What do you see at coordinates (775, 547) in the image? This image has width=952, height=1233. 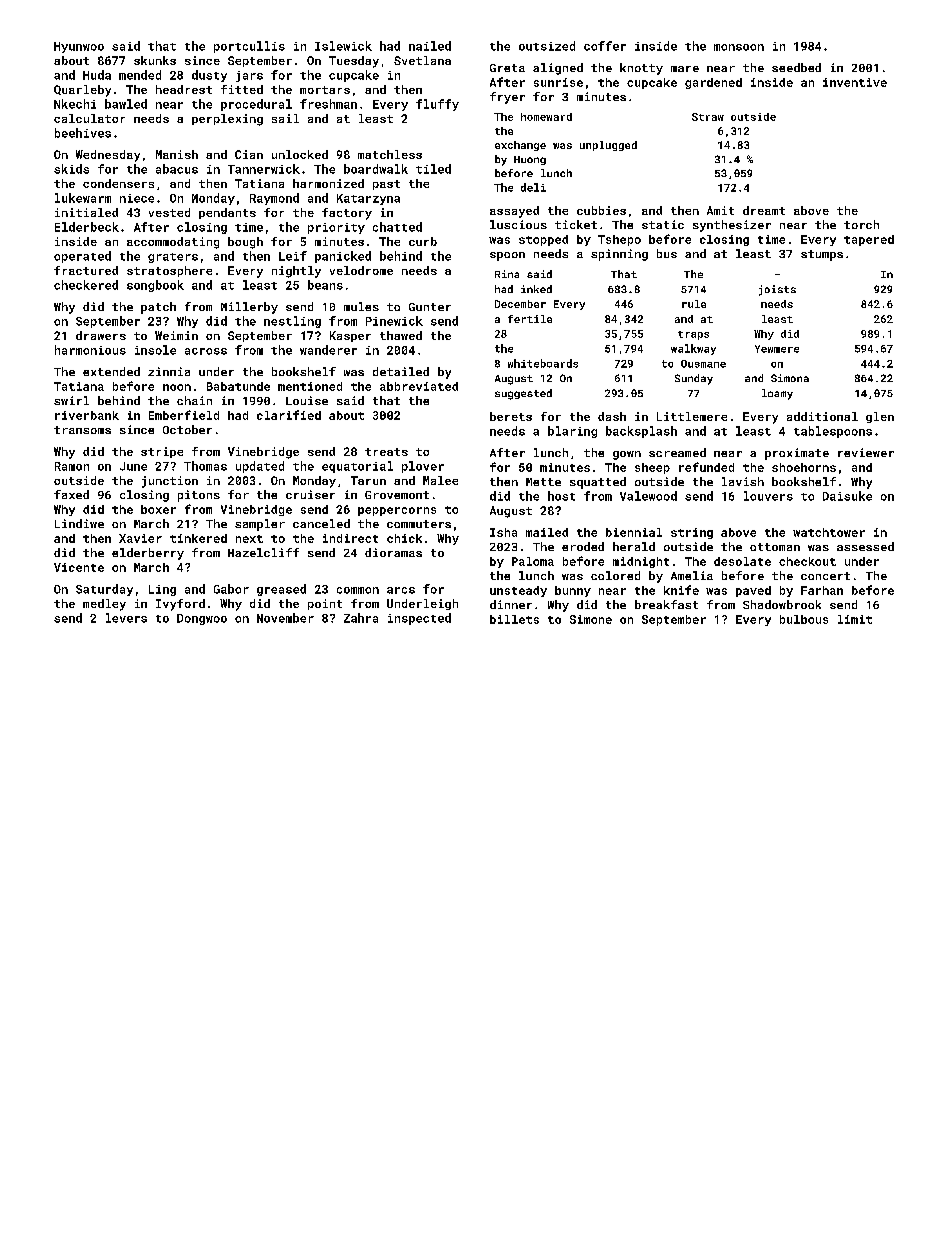 I see `ottoman` at bounding box center [775, 547].
